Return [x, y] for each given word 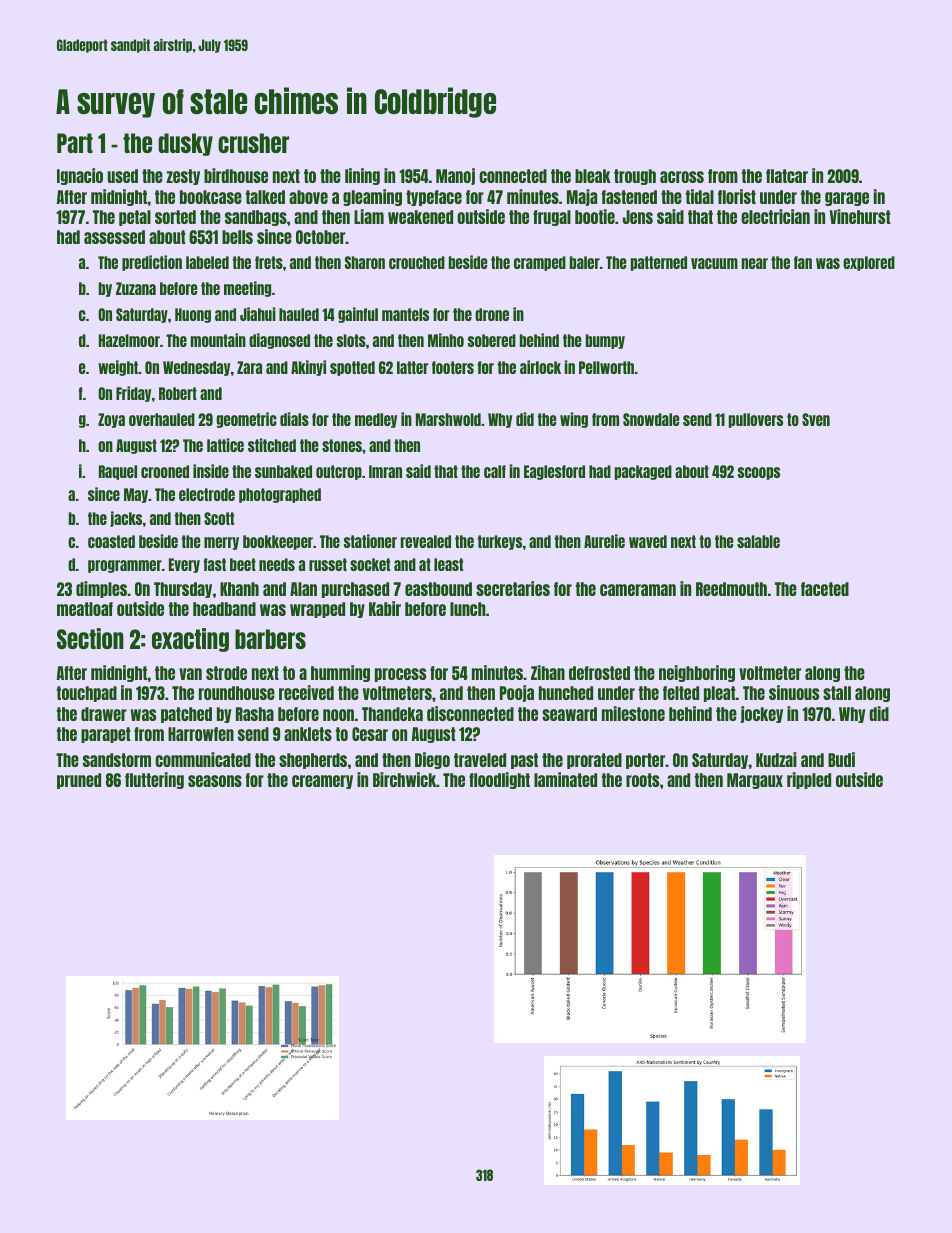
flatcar [787, 176]
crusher [253, 143]
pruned [79, 781]
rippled [809, 780]
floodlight [499, 780]
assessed [114, 237]
